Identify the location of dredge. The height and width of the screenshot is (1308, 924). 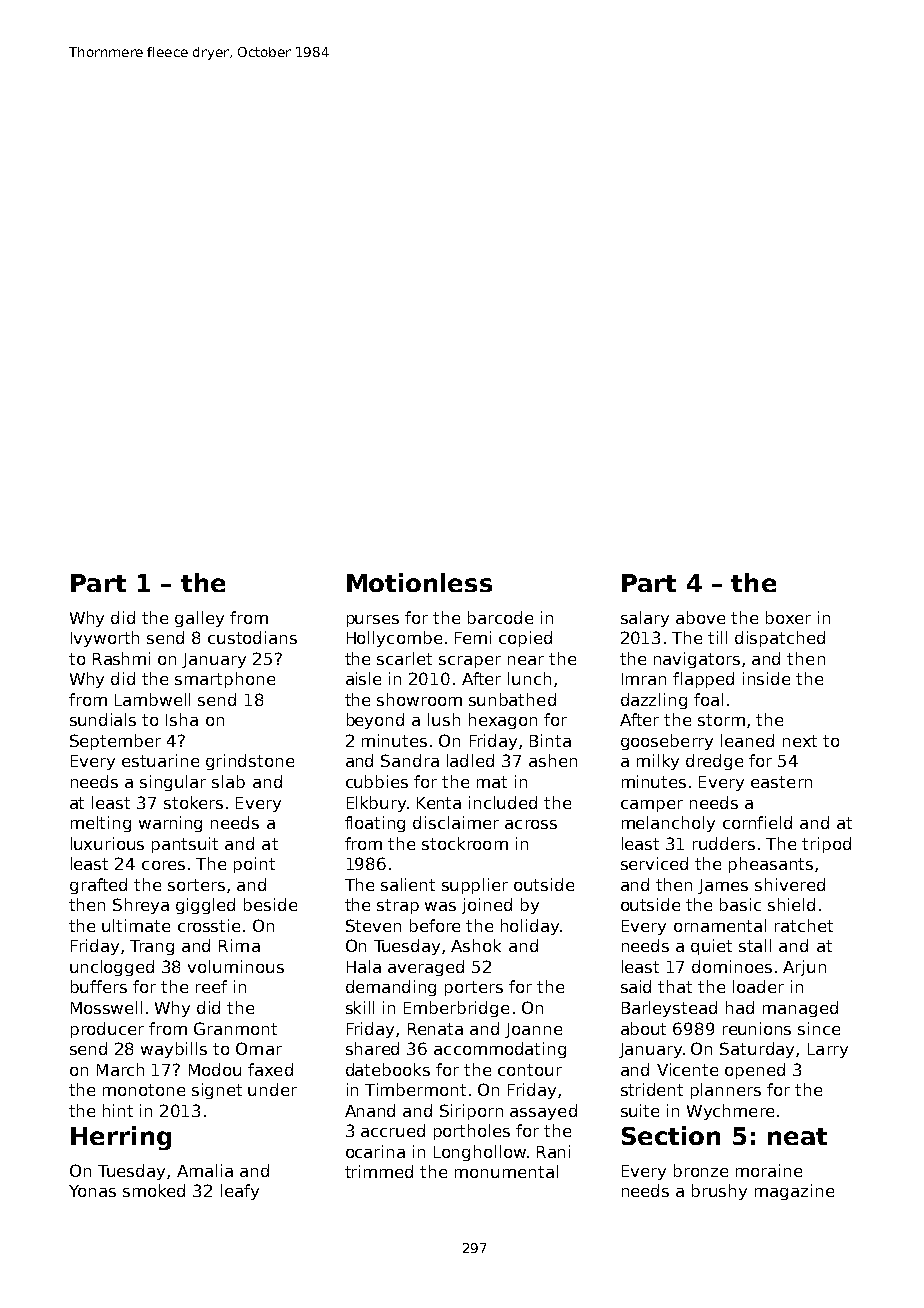
(714, 762).
